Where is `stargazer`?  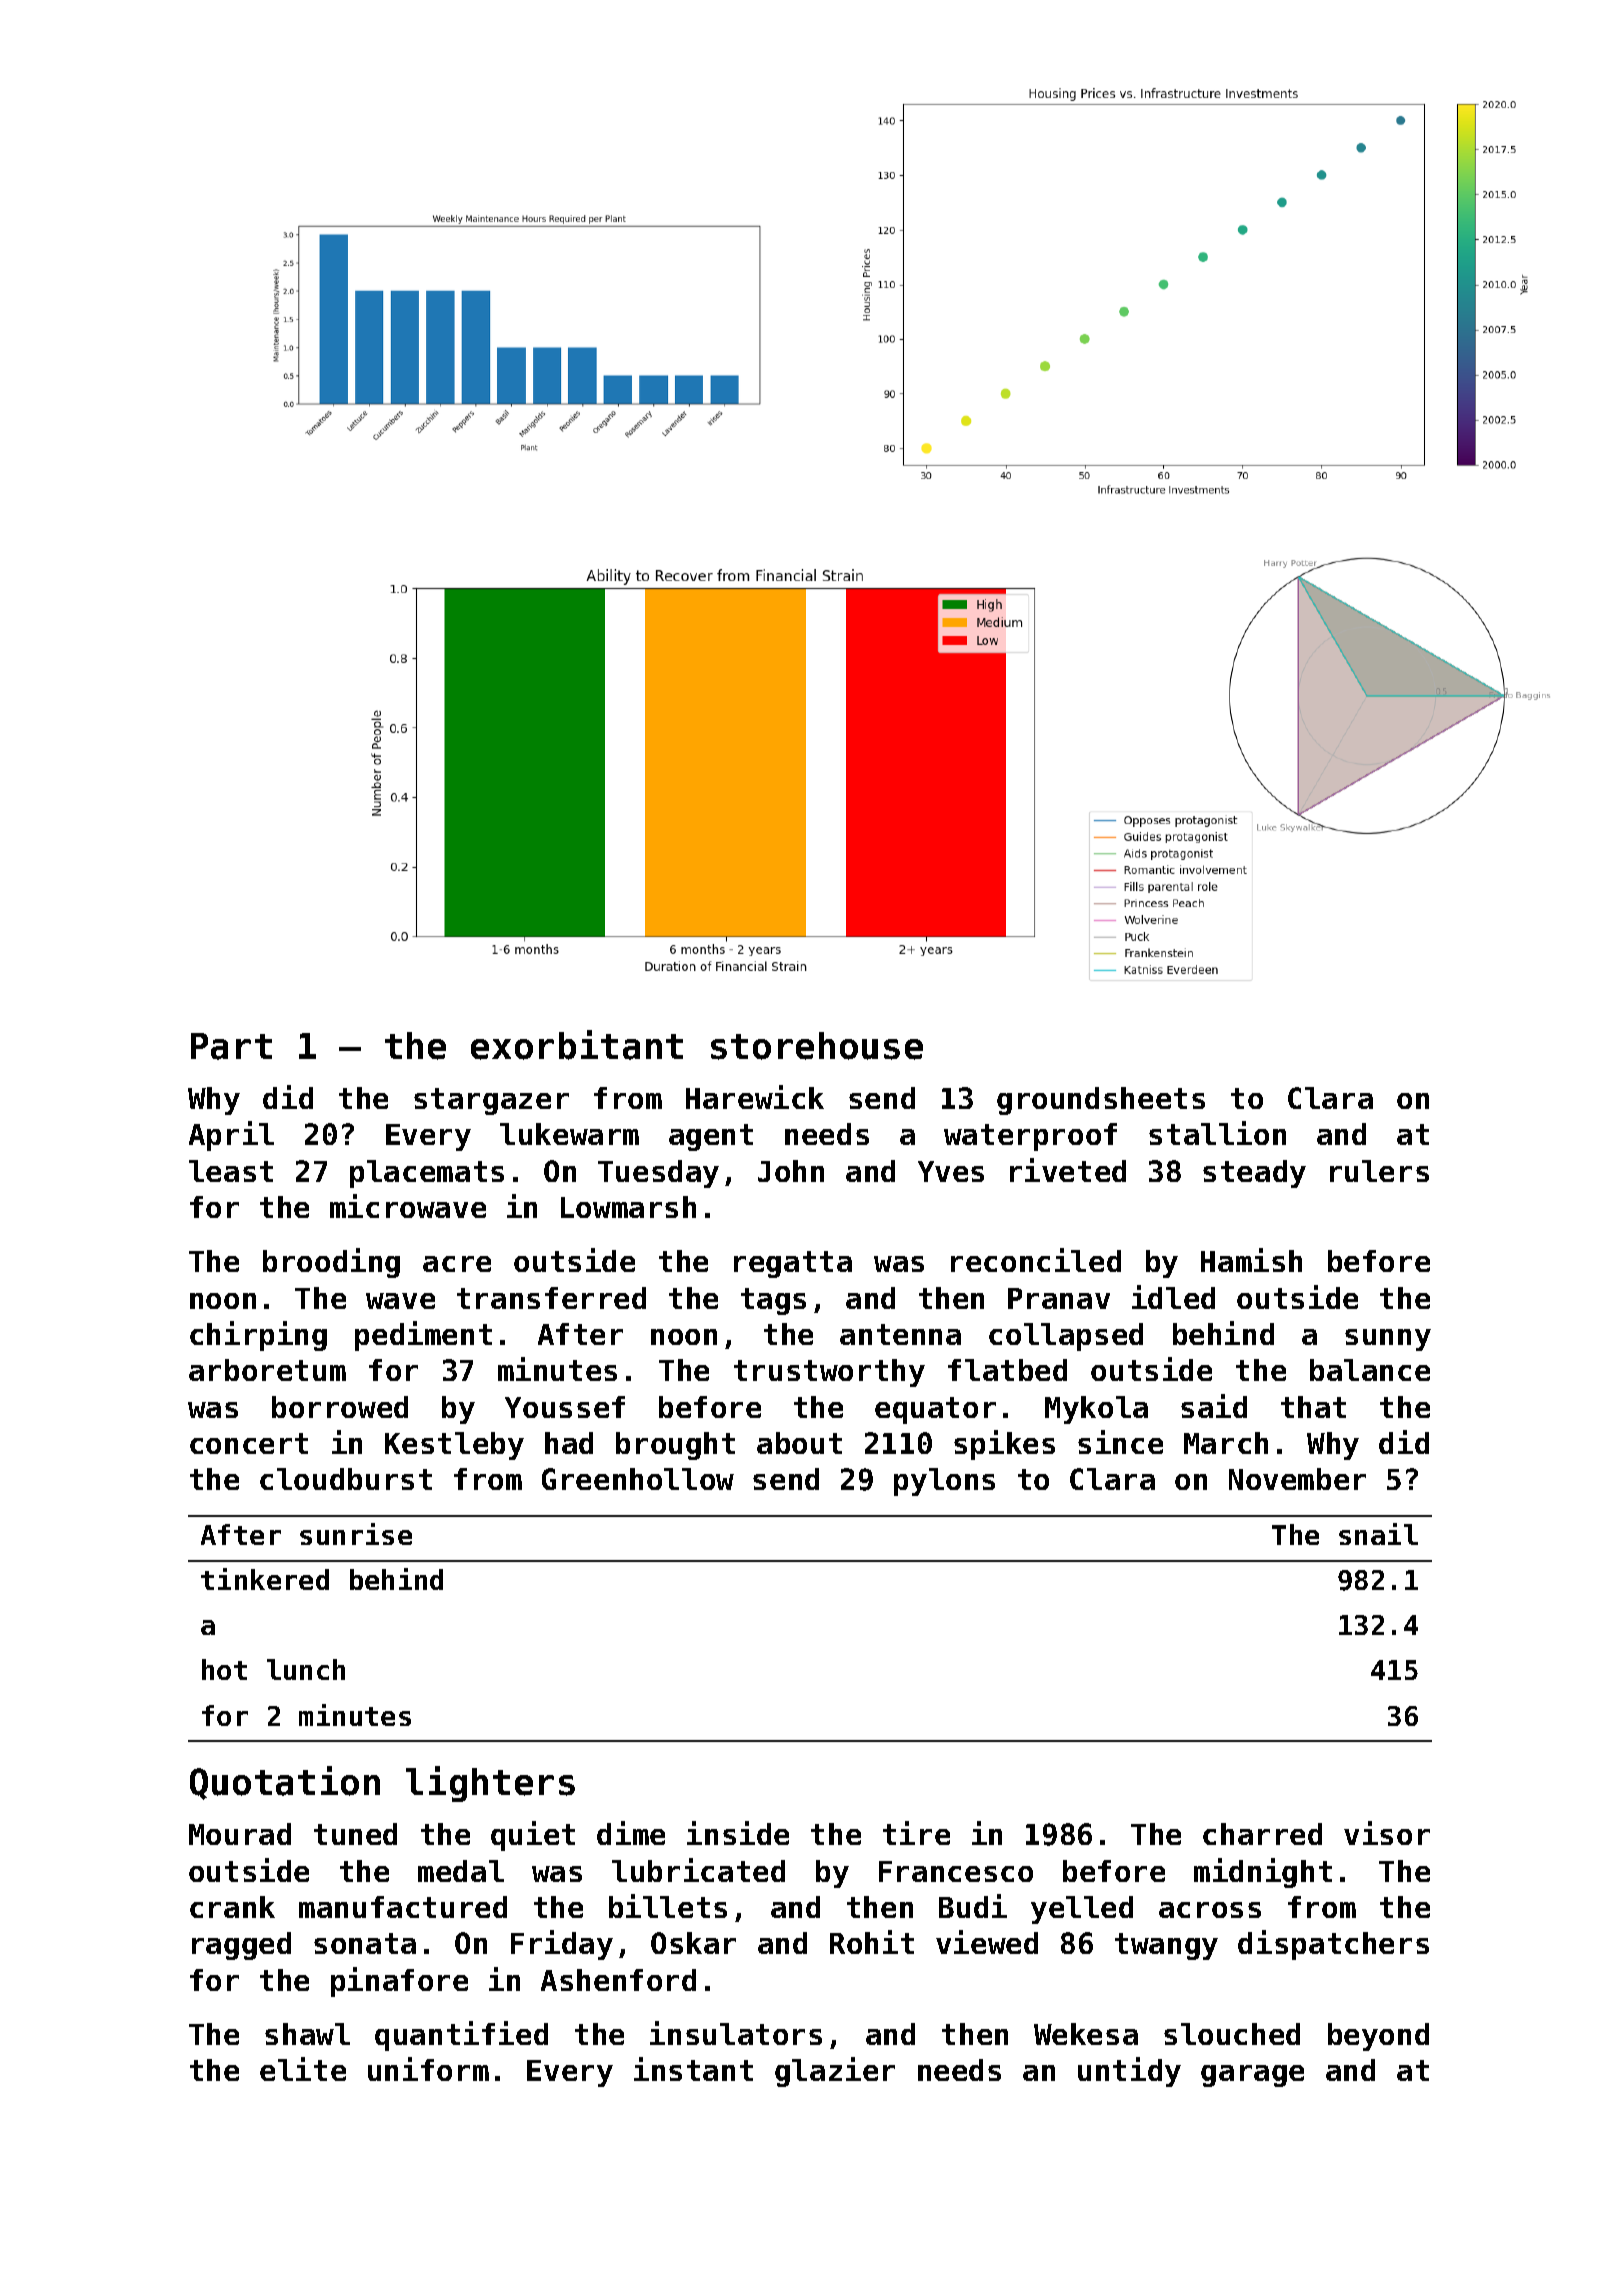
stargazer is located at coordinates (491, 1101).
